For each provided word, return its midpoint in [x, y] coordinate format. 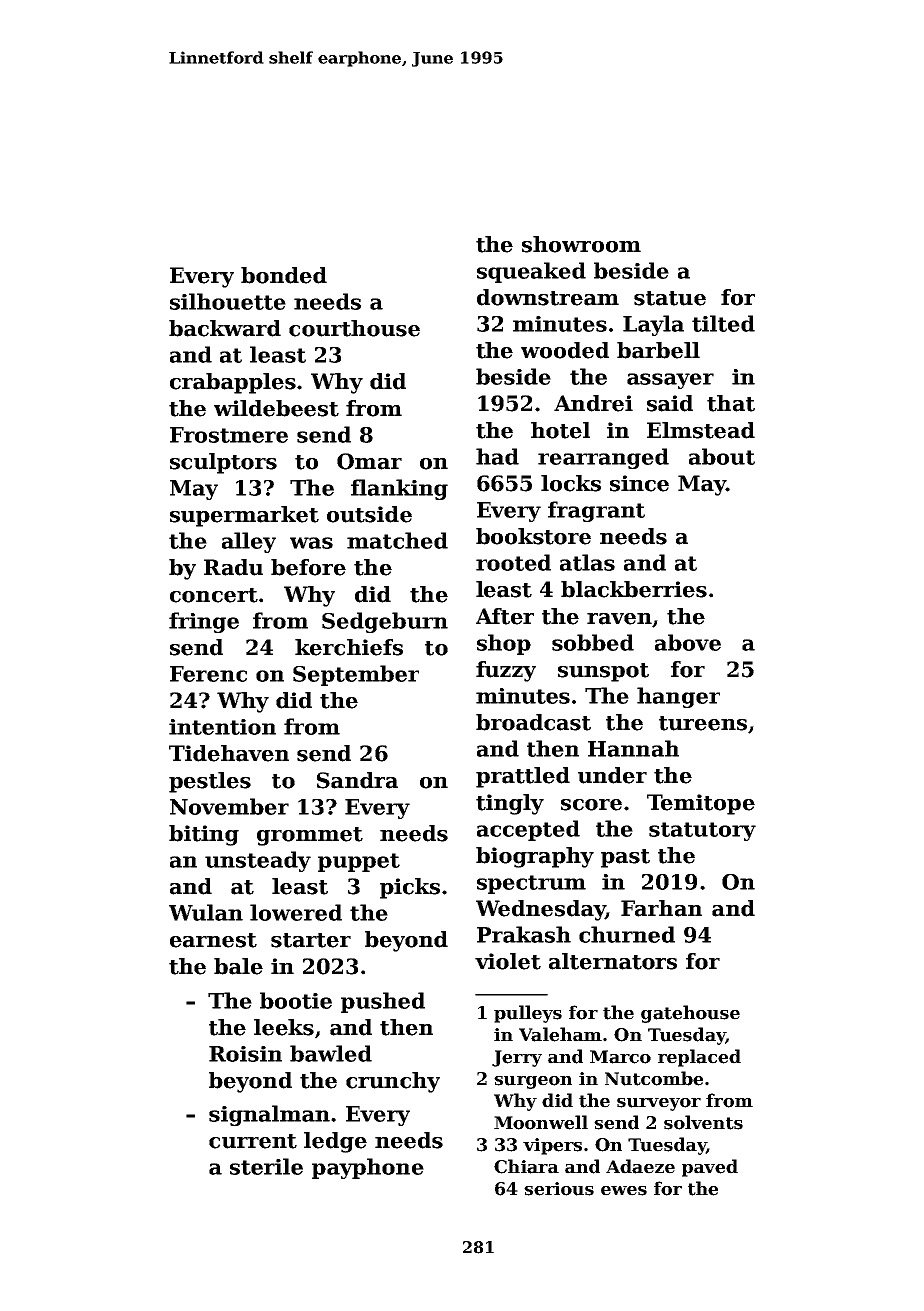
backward [225, 328]
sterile [266, 1166]
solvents [703, 1122]
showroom [581, 244]
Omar [369, 461]
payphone [368, 1168]
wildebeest [276, 408]
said [670, 403]
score [591, 805]
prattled [523, 777]
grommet [310, 836]
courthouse [354, 328]
